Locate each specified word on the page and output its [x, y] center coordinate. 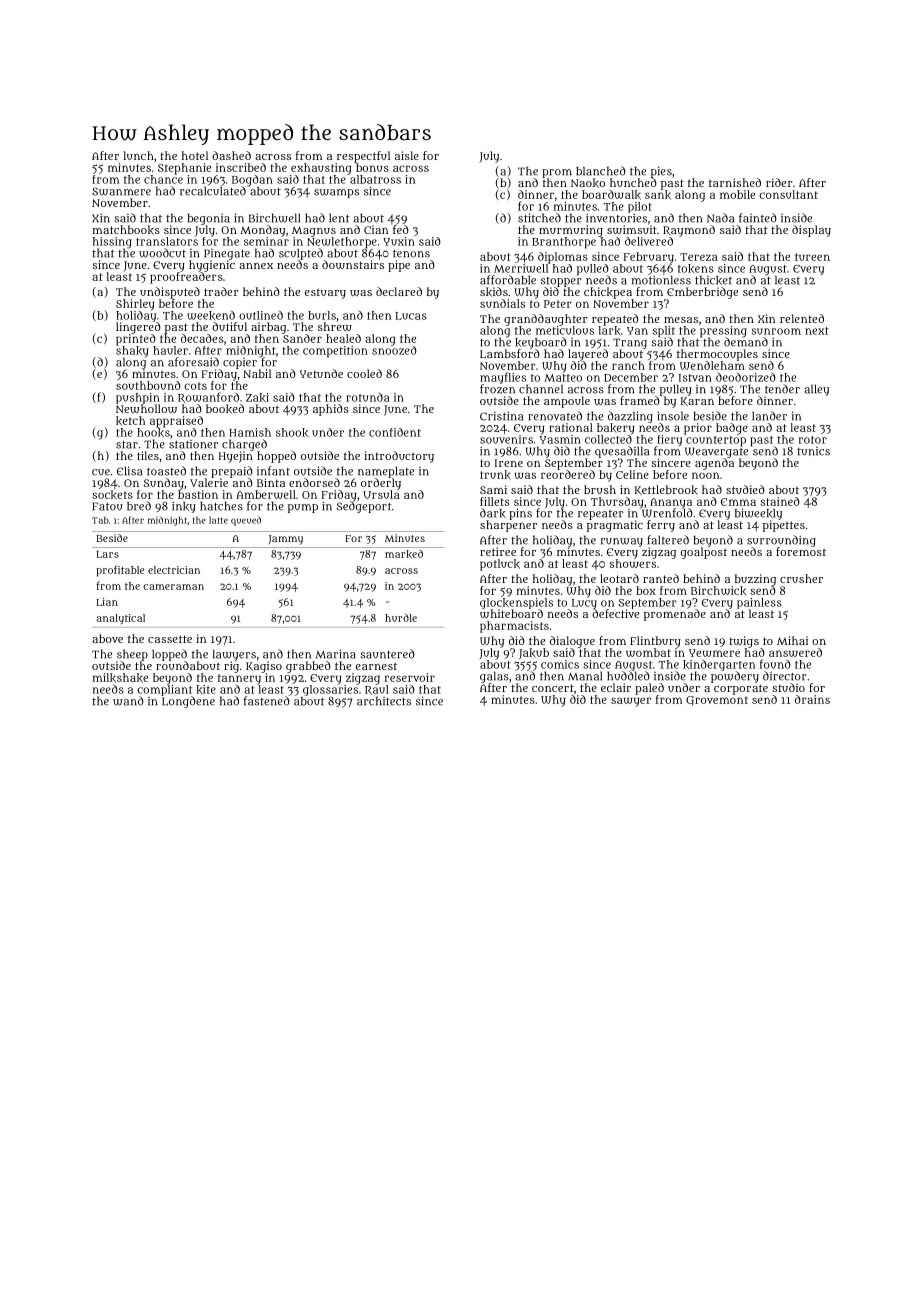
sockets [112, 495]
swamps [336, 193]
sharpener [508, 526]
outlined [261, 315]
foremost [801, 551]
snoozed [394, 350]
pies [661, 172]
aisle [407, 155]
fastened [267, 701]
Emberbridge [702, 293]
